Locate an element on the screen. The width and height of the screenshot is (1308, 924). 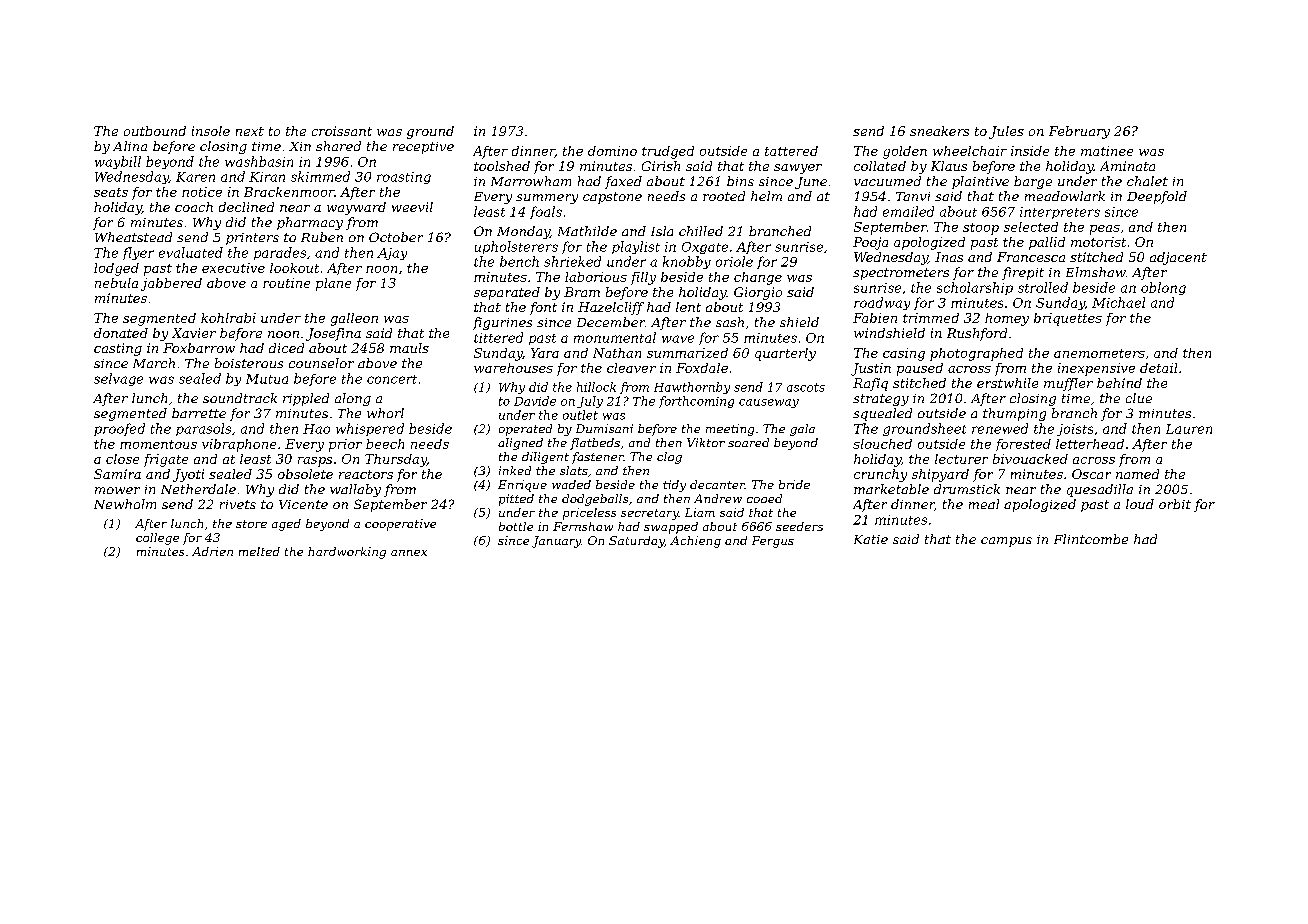
photographed is located at coordinates (976, 354).
